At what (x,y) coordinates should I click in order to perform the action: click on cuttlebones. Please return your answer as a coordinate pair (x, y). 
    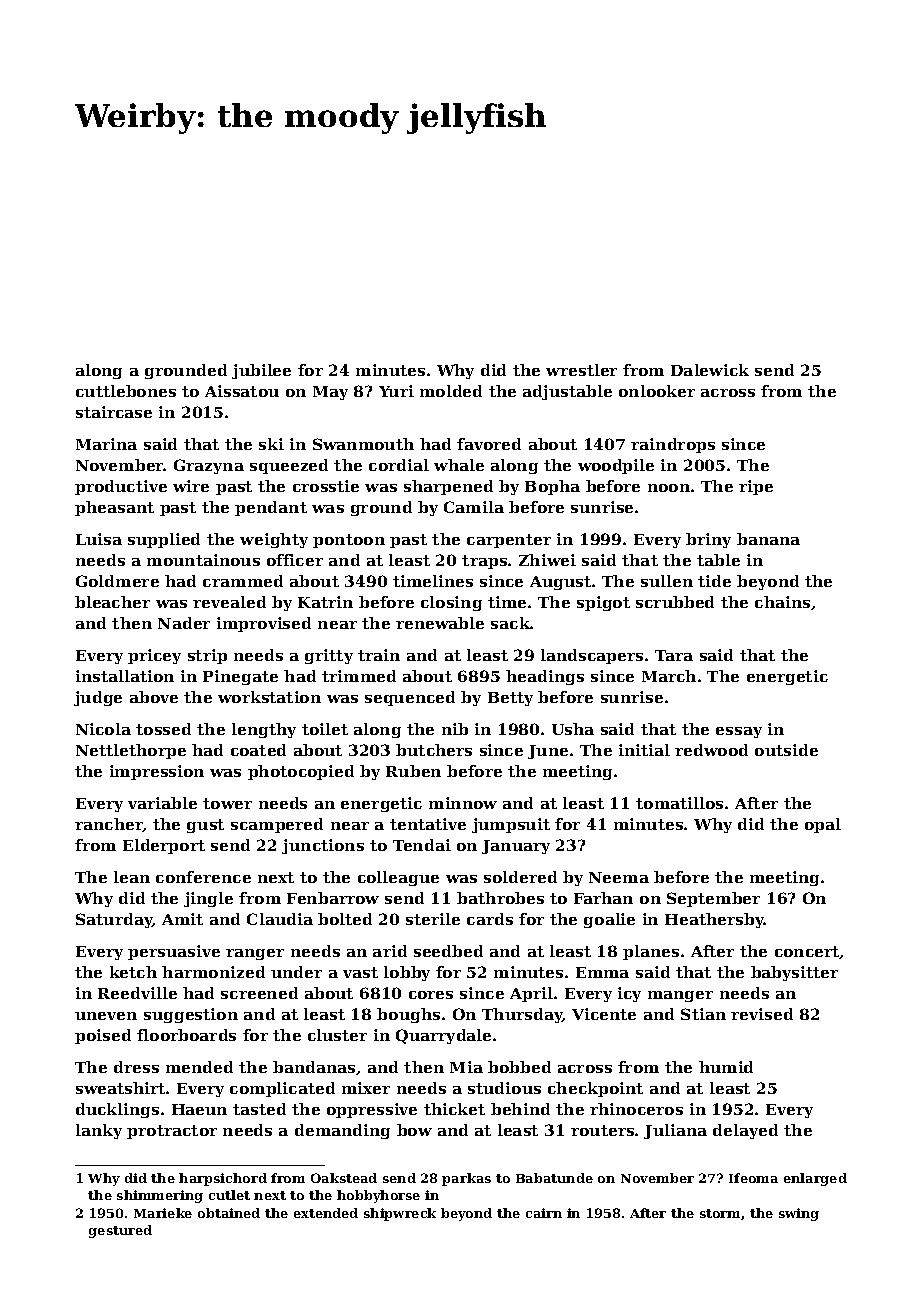
    Looking at the image, I should click on (126, 391).
